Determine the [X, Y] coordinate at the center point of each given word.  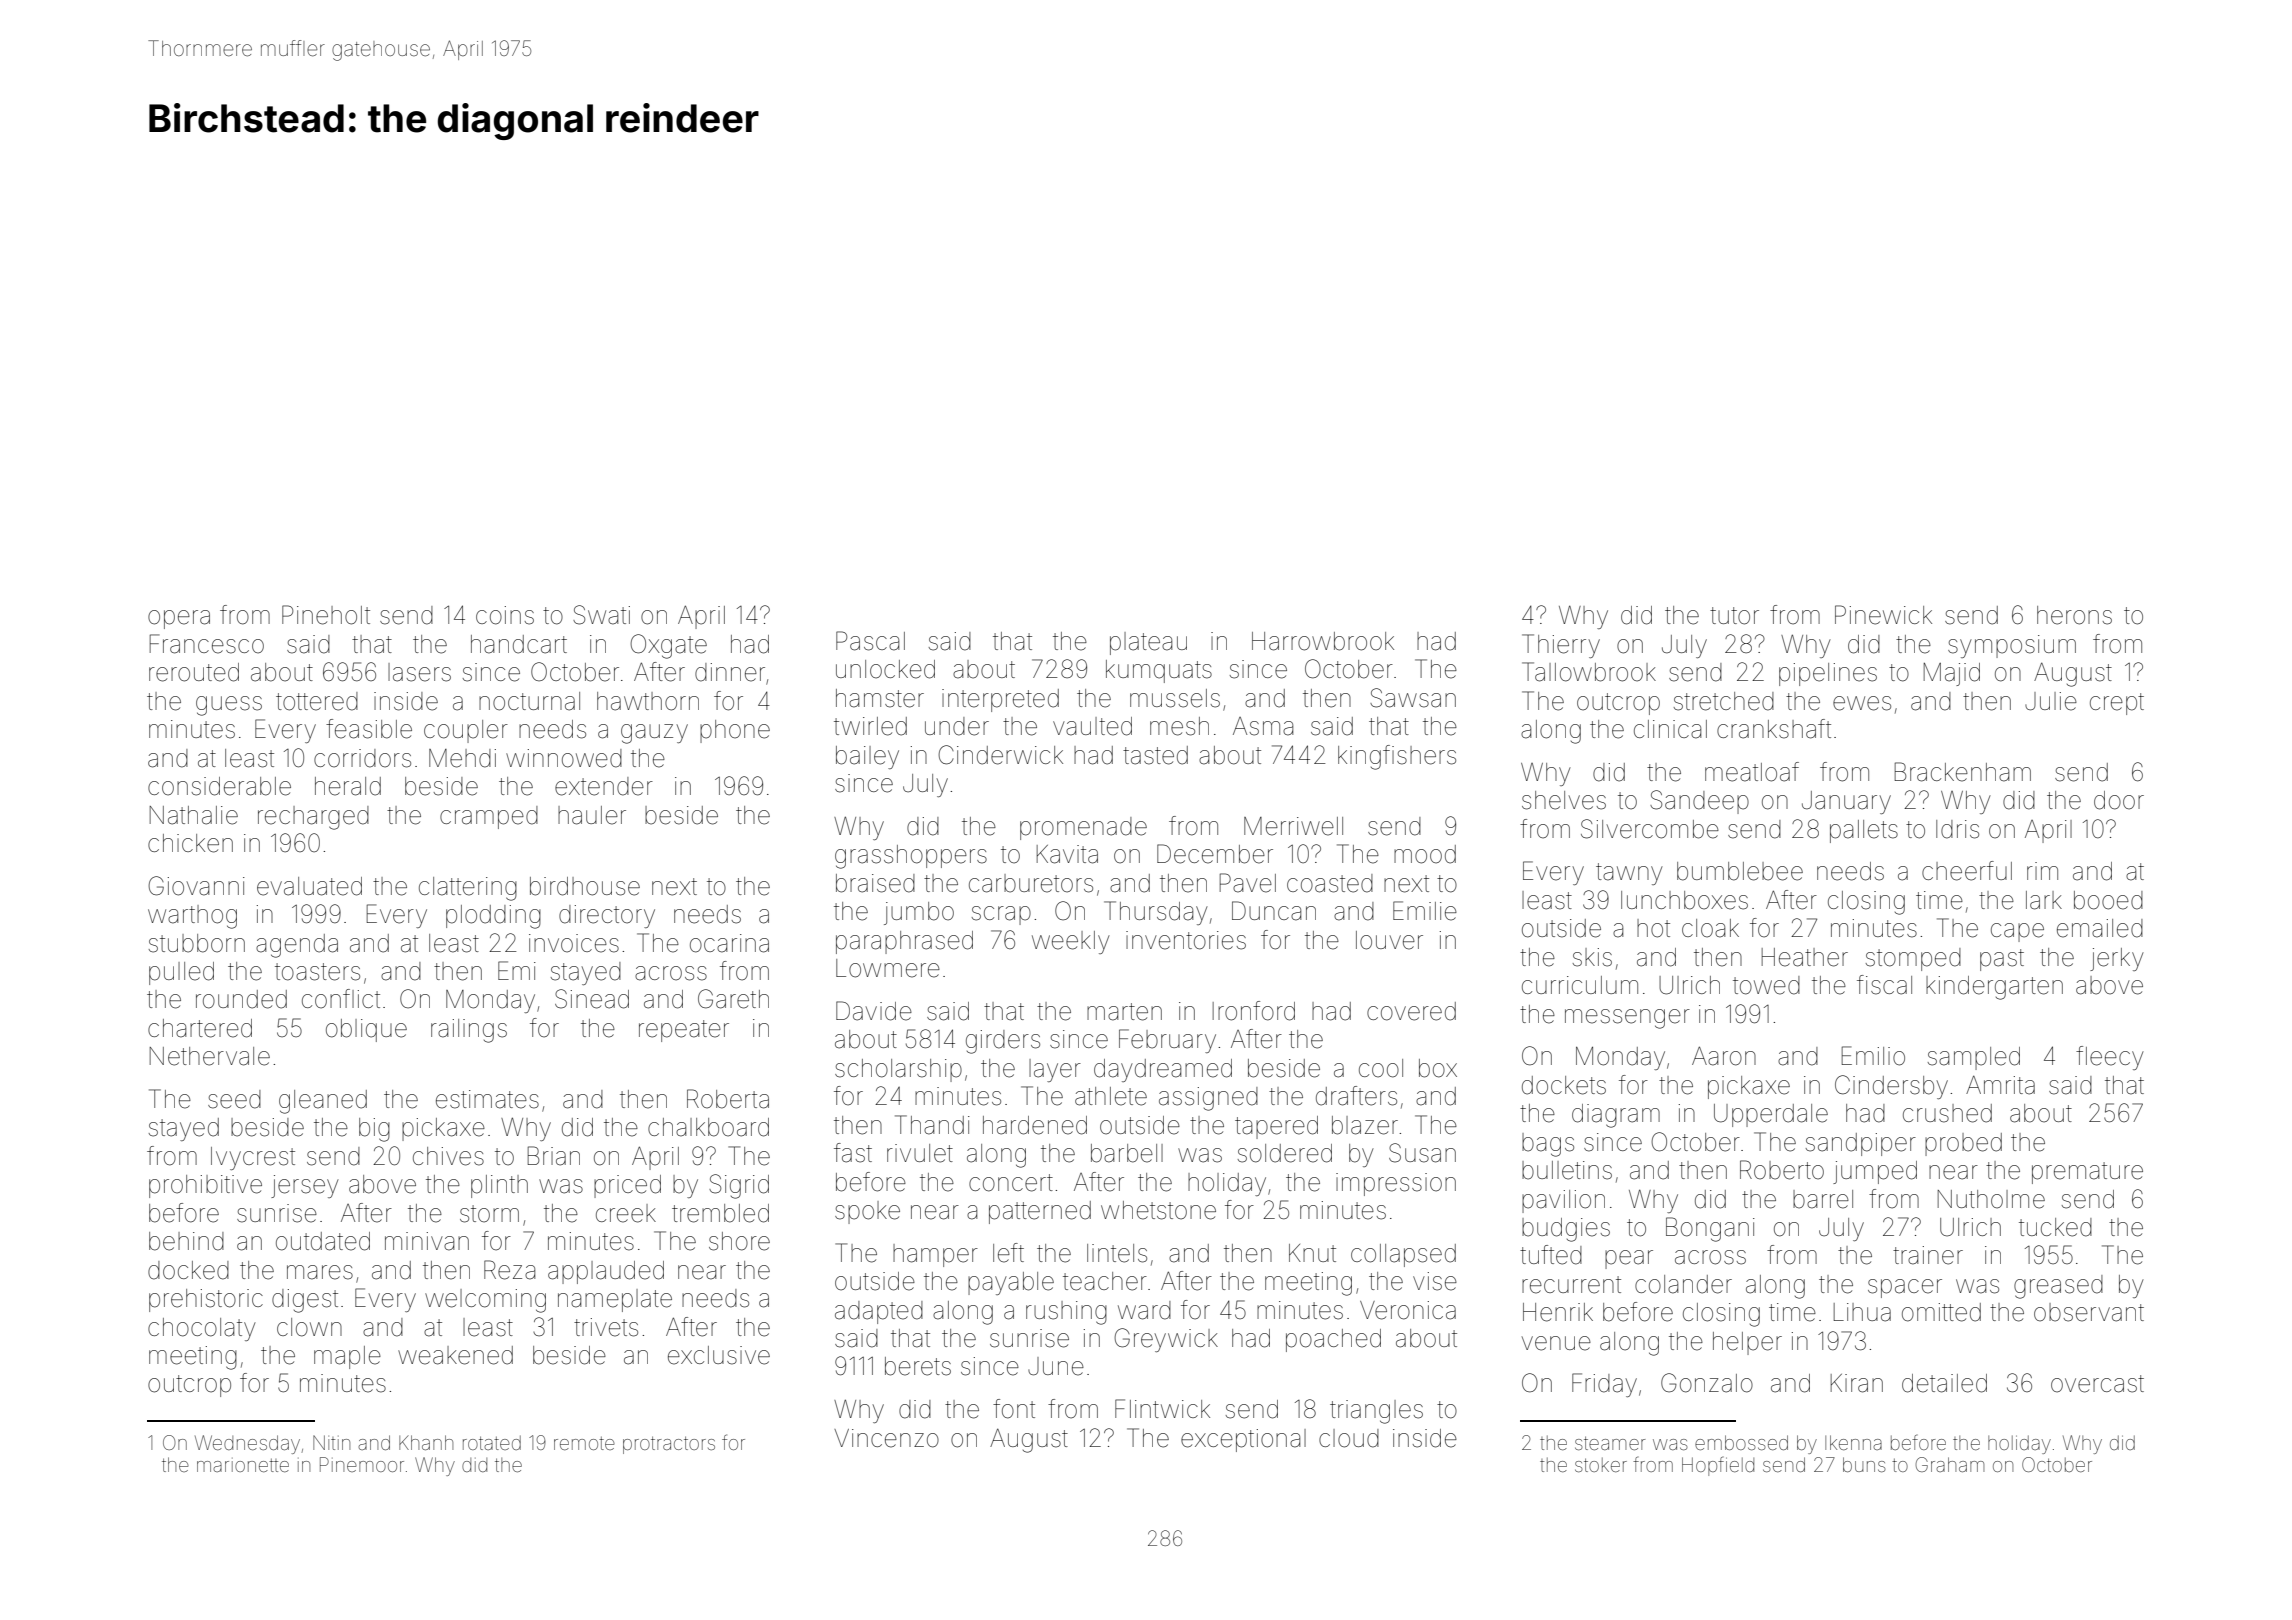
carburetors [1031, 883]
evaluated [309, 886]
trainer [1928, 1255]
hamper [935, 1255]
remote [584, 1443]
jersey [305, 1186]
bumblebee [1740, 871]
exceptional [1243, 1440]
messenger [1627, 1019]
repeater [684, 1031]
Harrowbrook [1323, 641]
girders [1003, 1042]
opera [179, 619]
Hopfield [1718, 1466]
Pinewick [1883, 615]
